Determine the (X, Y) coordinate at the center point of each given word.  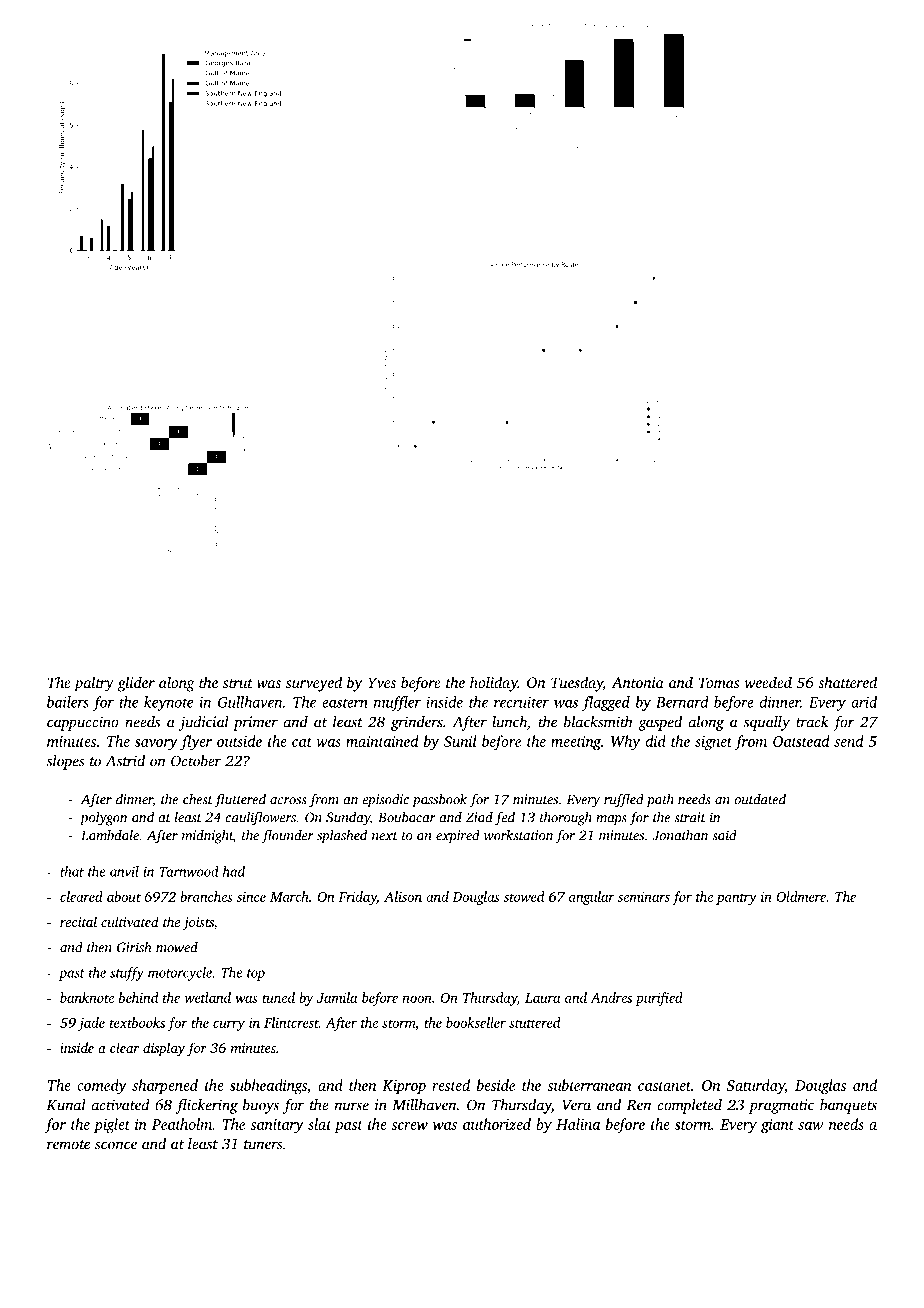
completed (690, 1106)
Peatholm (182, 1124)
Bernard (682, 702)
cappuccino (83, 723)
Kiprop (404, 1087)
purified (659, 999)
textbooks (137, 1022)
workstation (518, 835)
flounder (288, 837)
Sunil (460, 741)
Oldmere (801, 896)
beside (496, 1085)
